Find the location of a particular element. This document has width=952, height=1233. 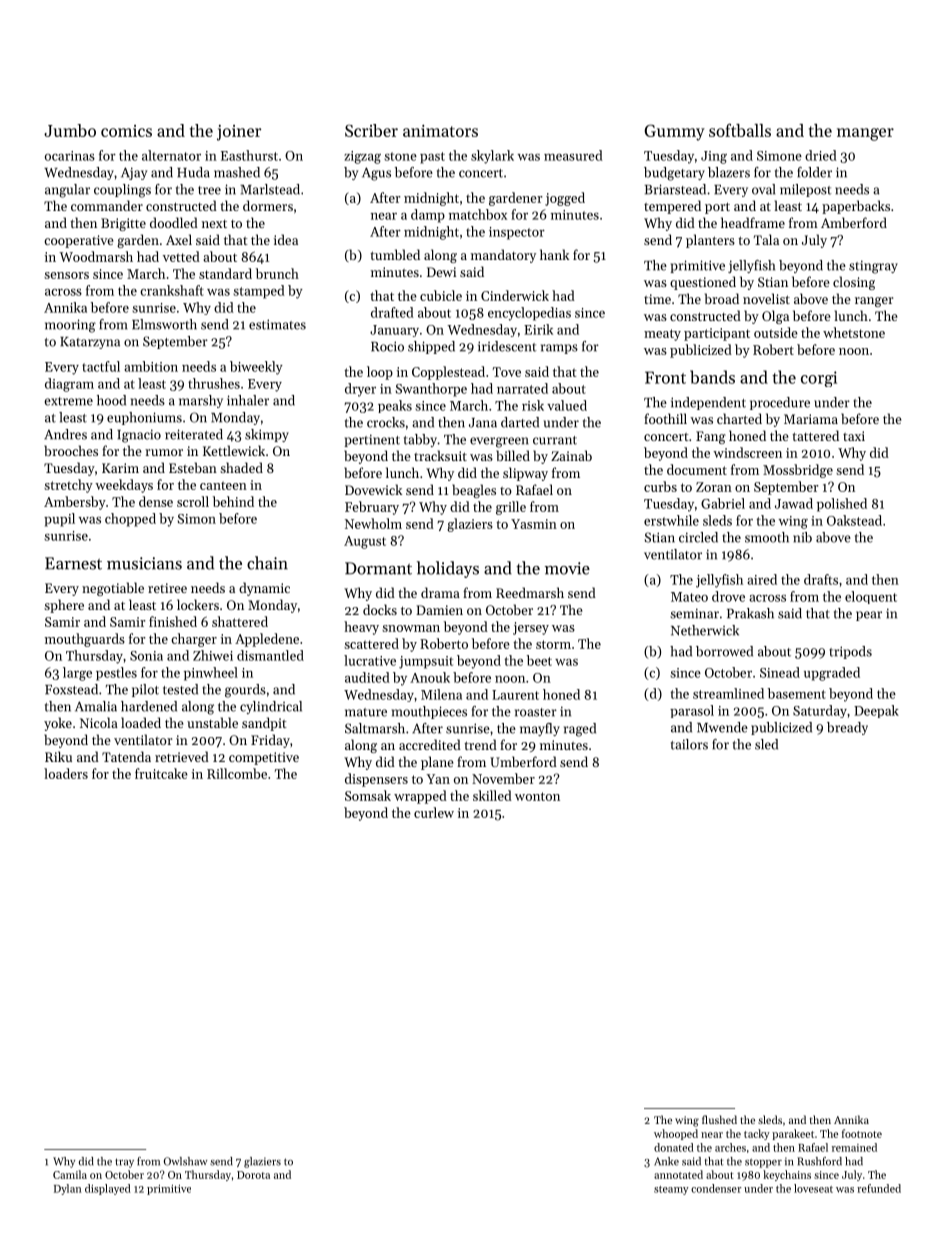

Gummy is located at coordinates (674, 132).
